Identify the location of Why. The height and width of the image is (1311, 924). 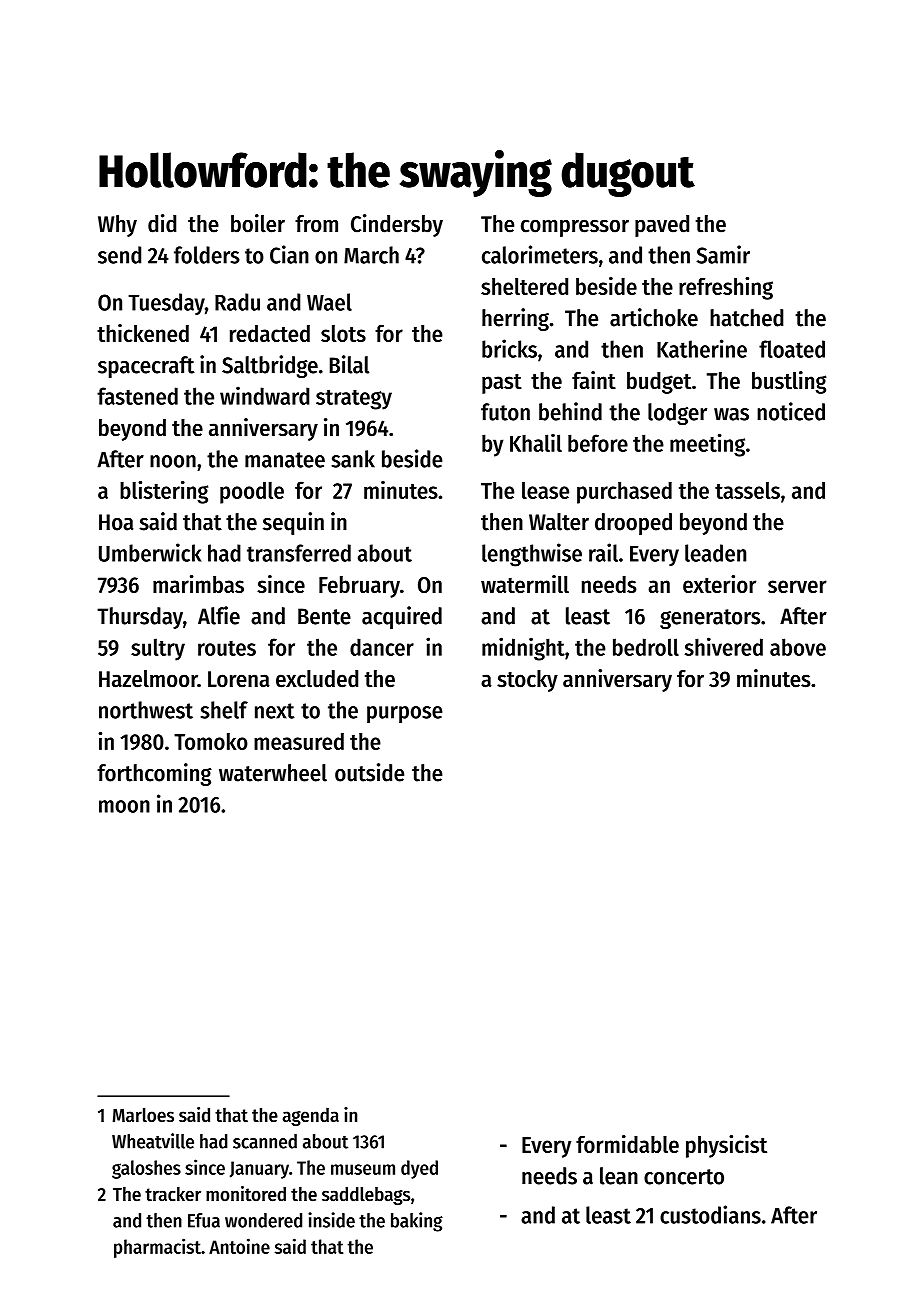
(117, 226).
